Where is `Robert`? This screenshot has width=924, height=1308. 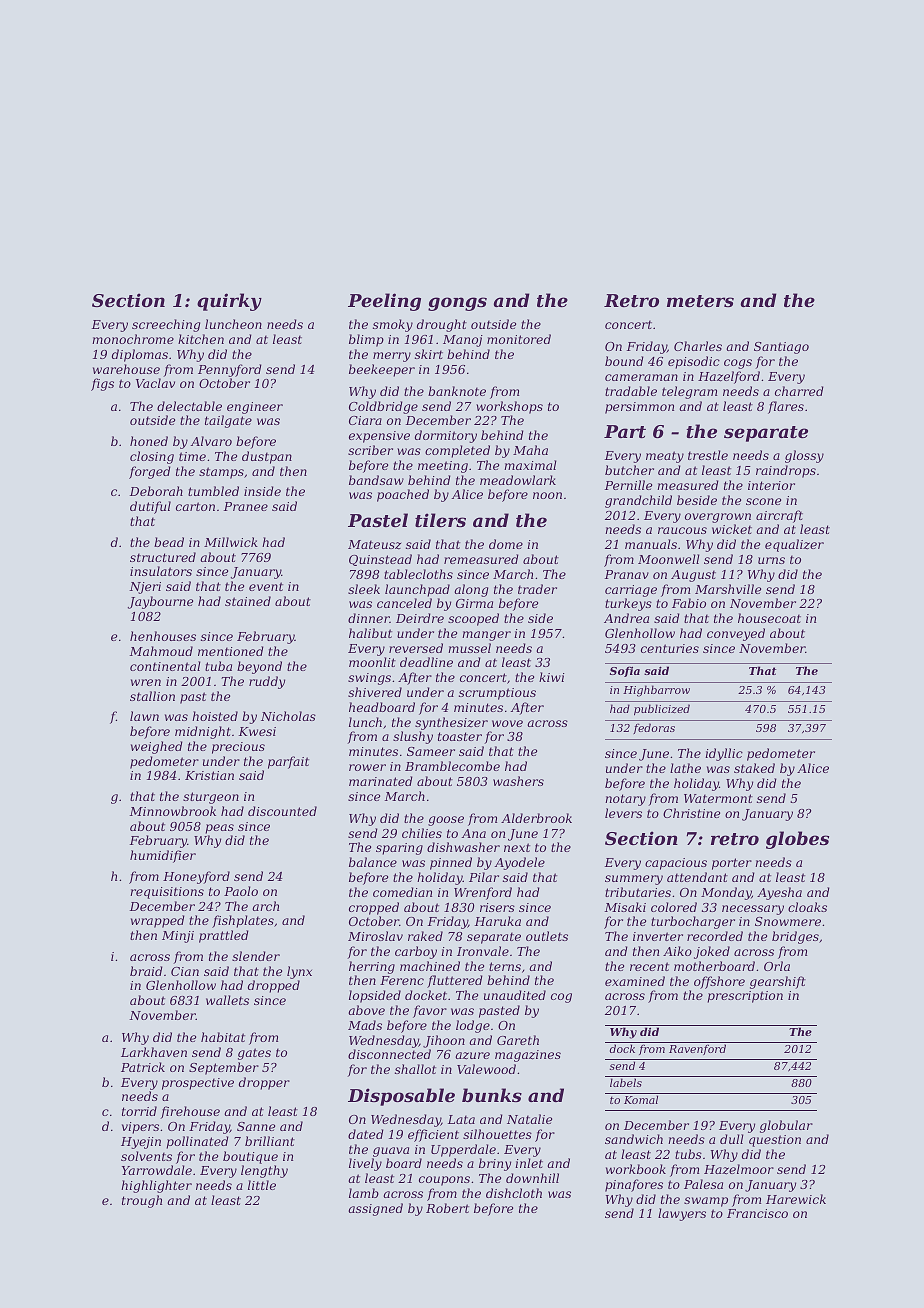
Robert is located at coordinates (447, 1208).
